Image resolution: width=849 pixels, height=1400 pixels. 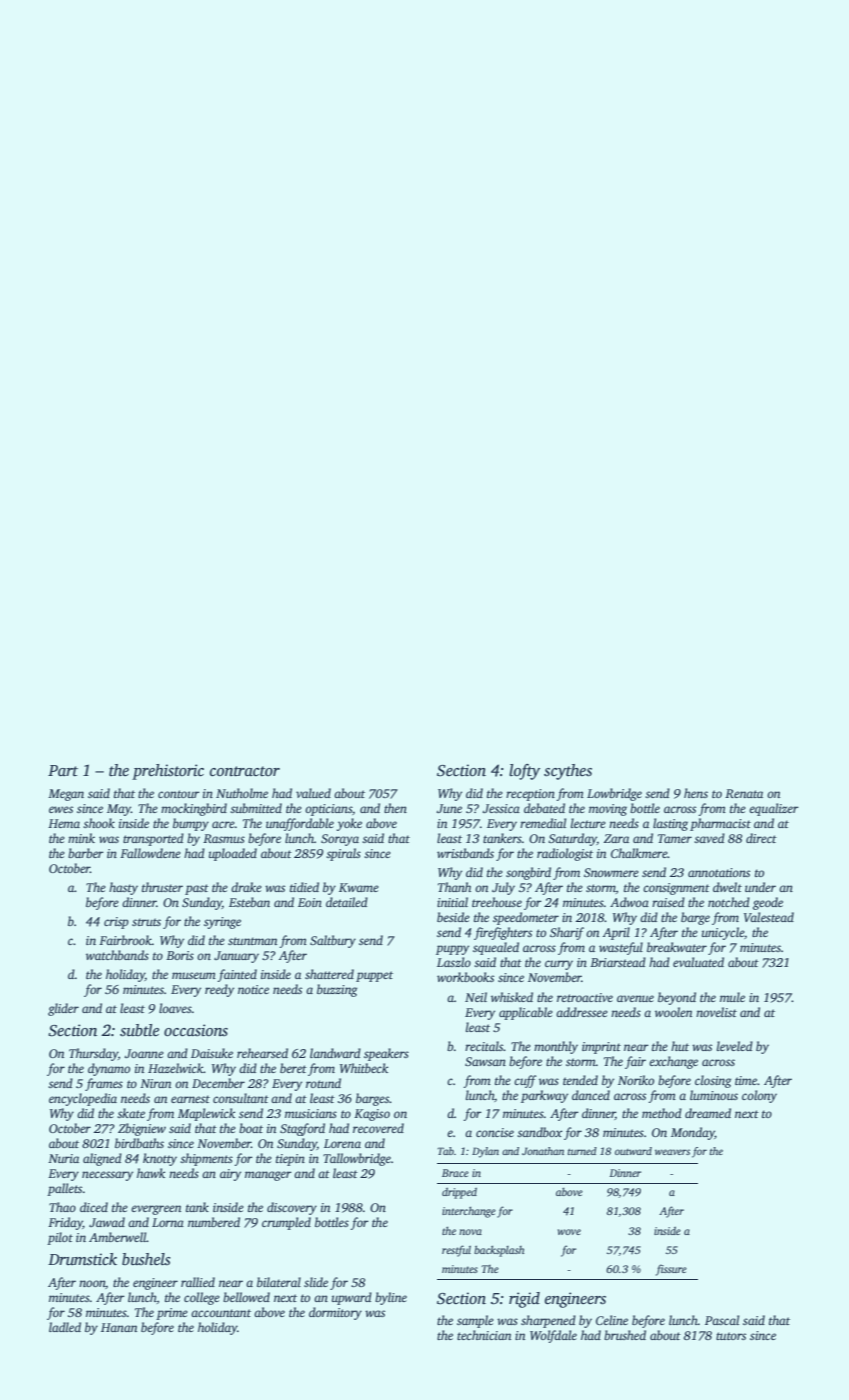 What do you see at coordinates (172, 1314) in the screenshot?
I see `prime` at bounding box center [172, 1314].
